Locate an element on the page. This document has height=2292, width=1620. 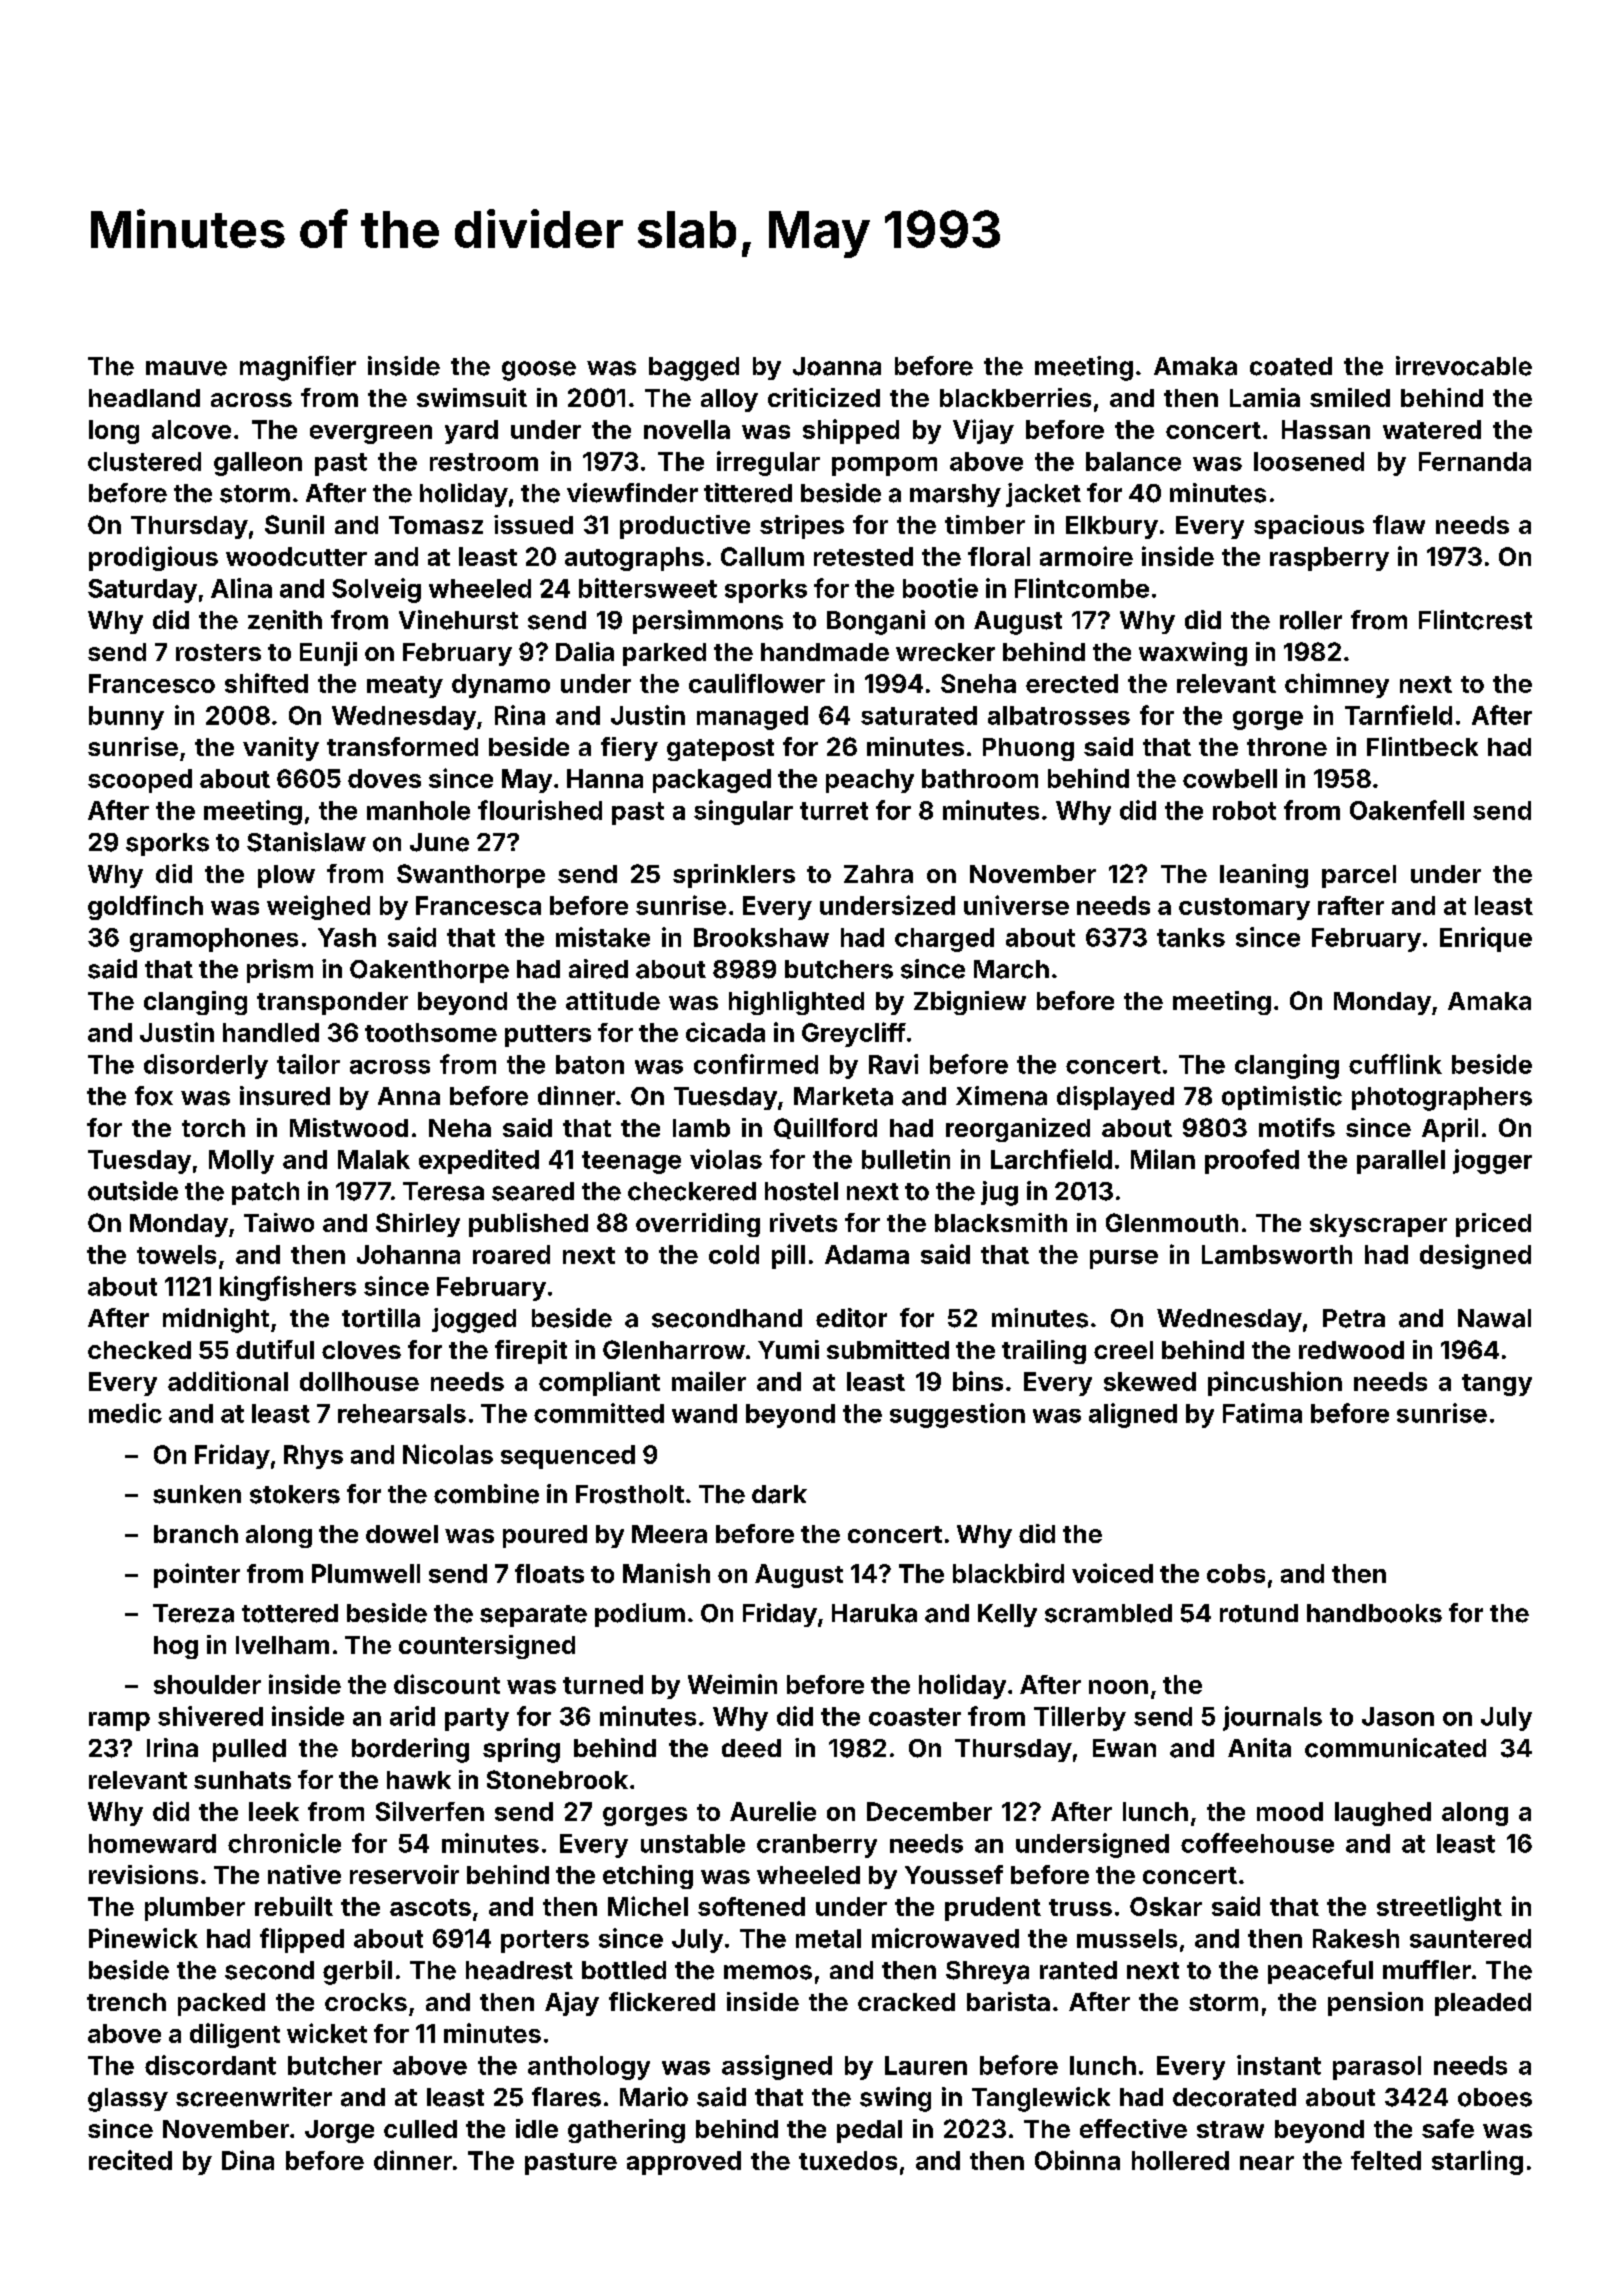
dowel is located at coordinates (402, 1534).
